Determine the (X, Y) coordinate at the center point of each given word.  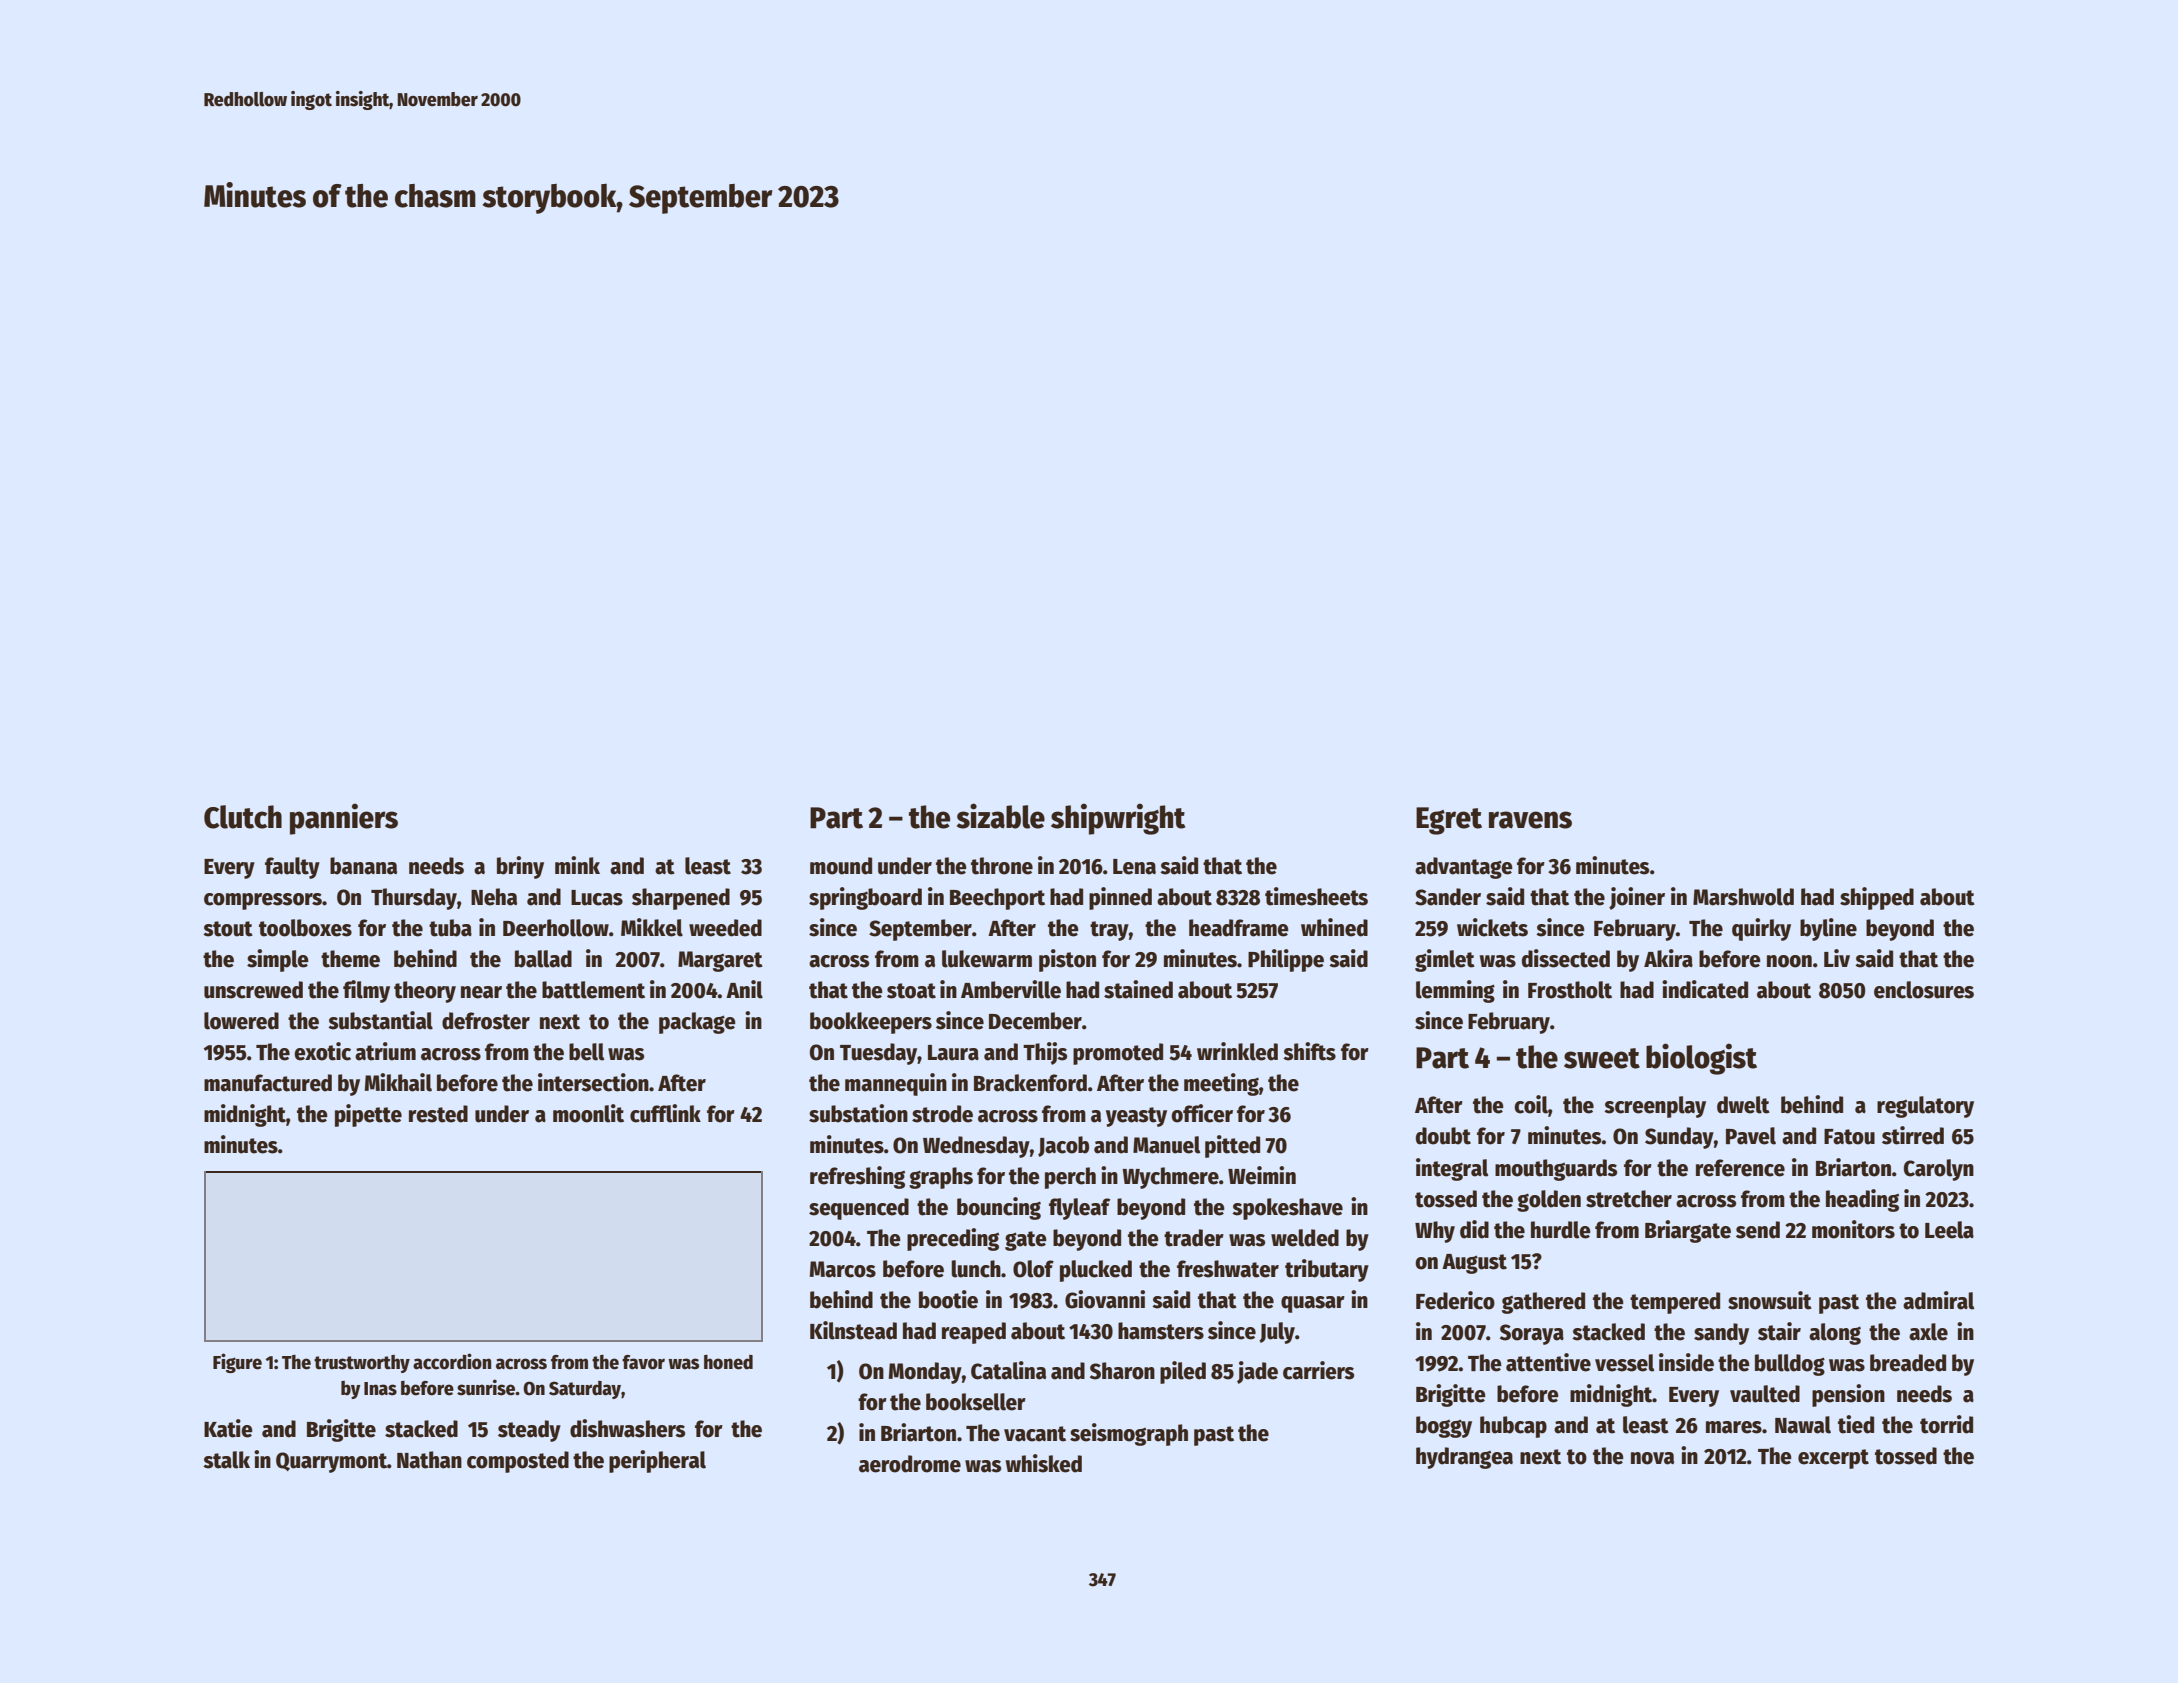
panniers (344, 819)
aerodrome (910, 1464)
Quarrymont (331, 1462)
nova (1652, 1458)
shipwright (1118, 819)
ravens (1530, 820)
